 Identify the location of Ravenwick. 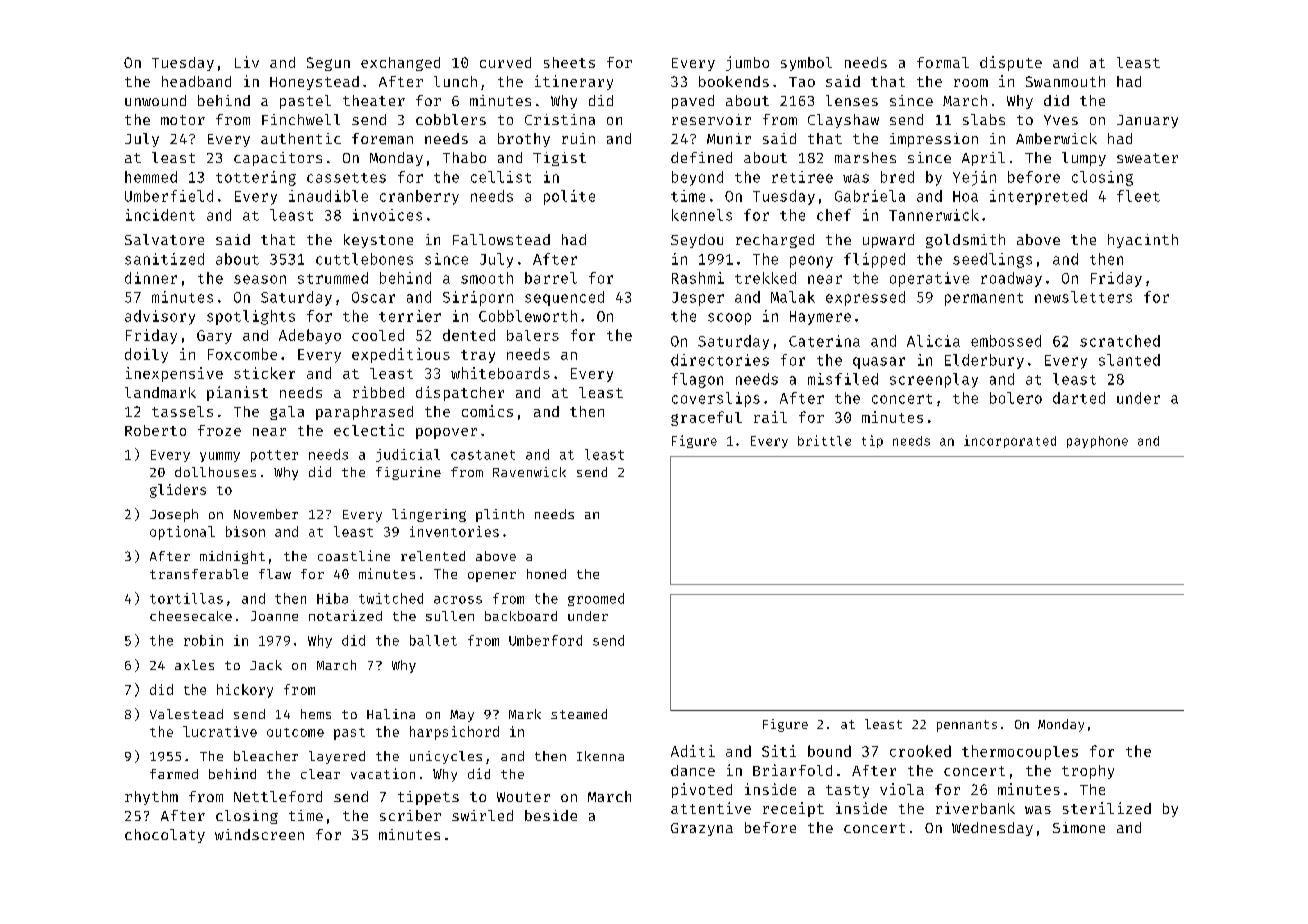
(529, 472).
